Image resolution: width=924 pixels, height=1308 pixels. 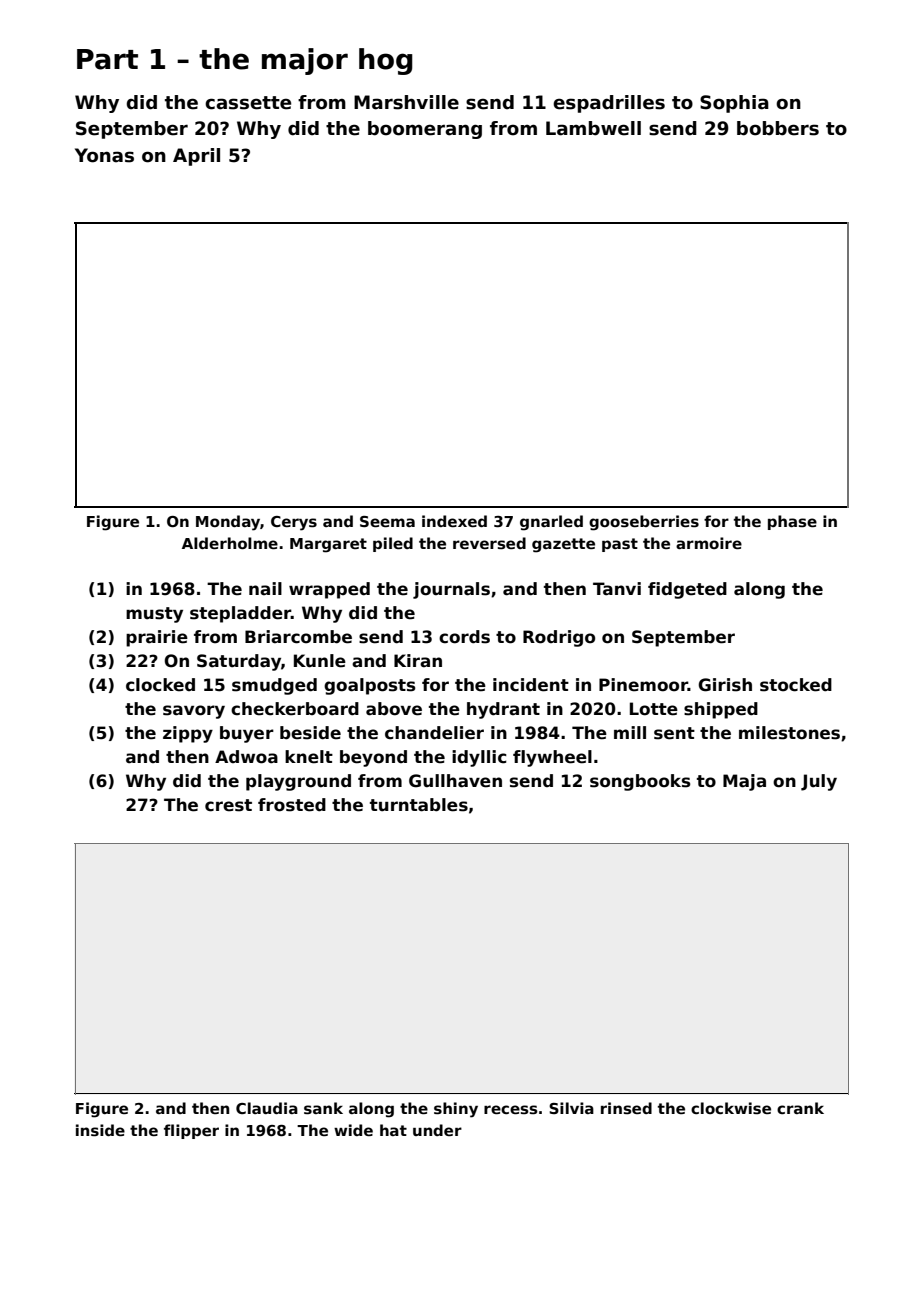 What do you see at coordinates (640, 782) in the page?
I see `songbooks` at bounding box center [640, 782].
